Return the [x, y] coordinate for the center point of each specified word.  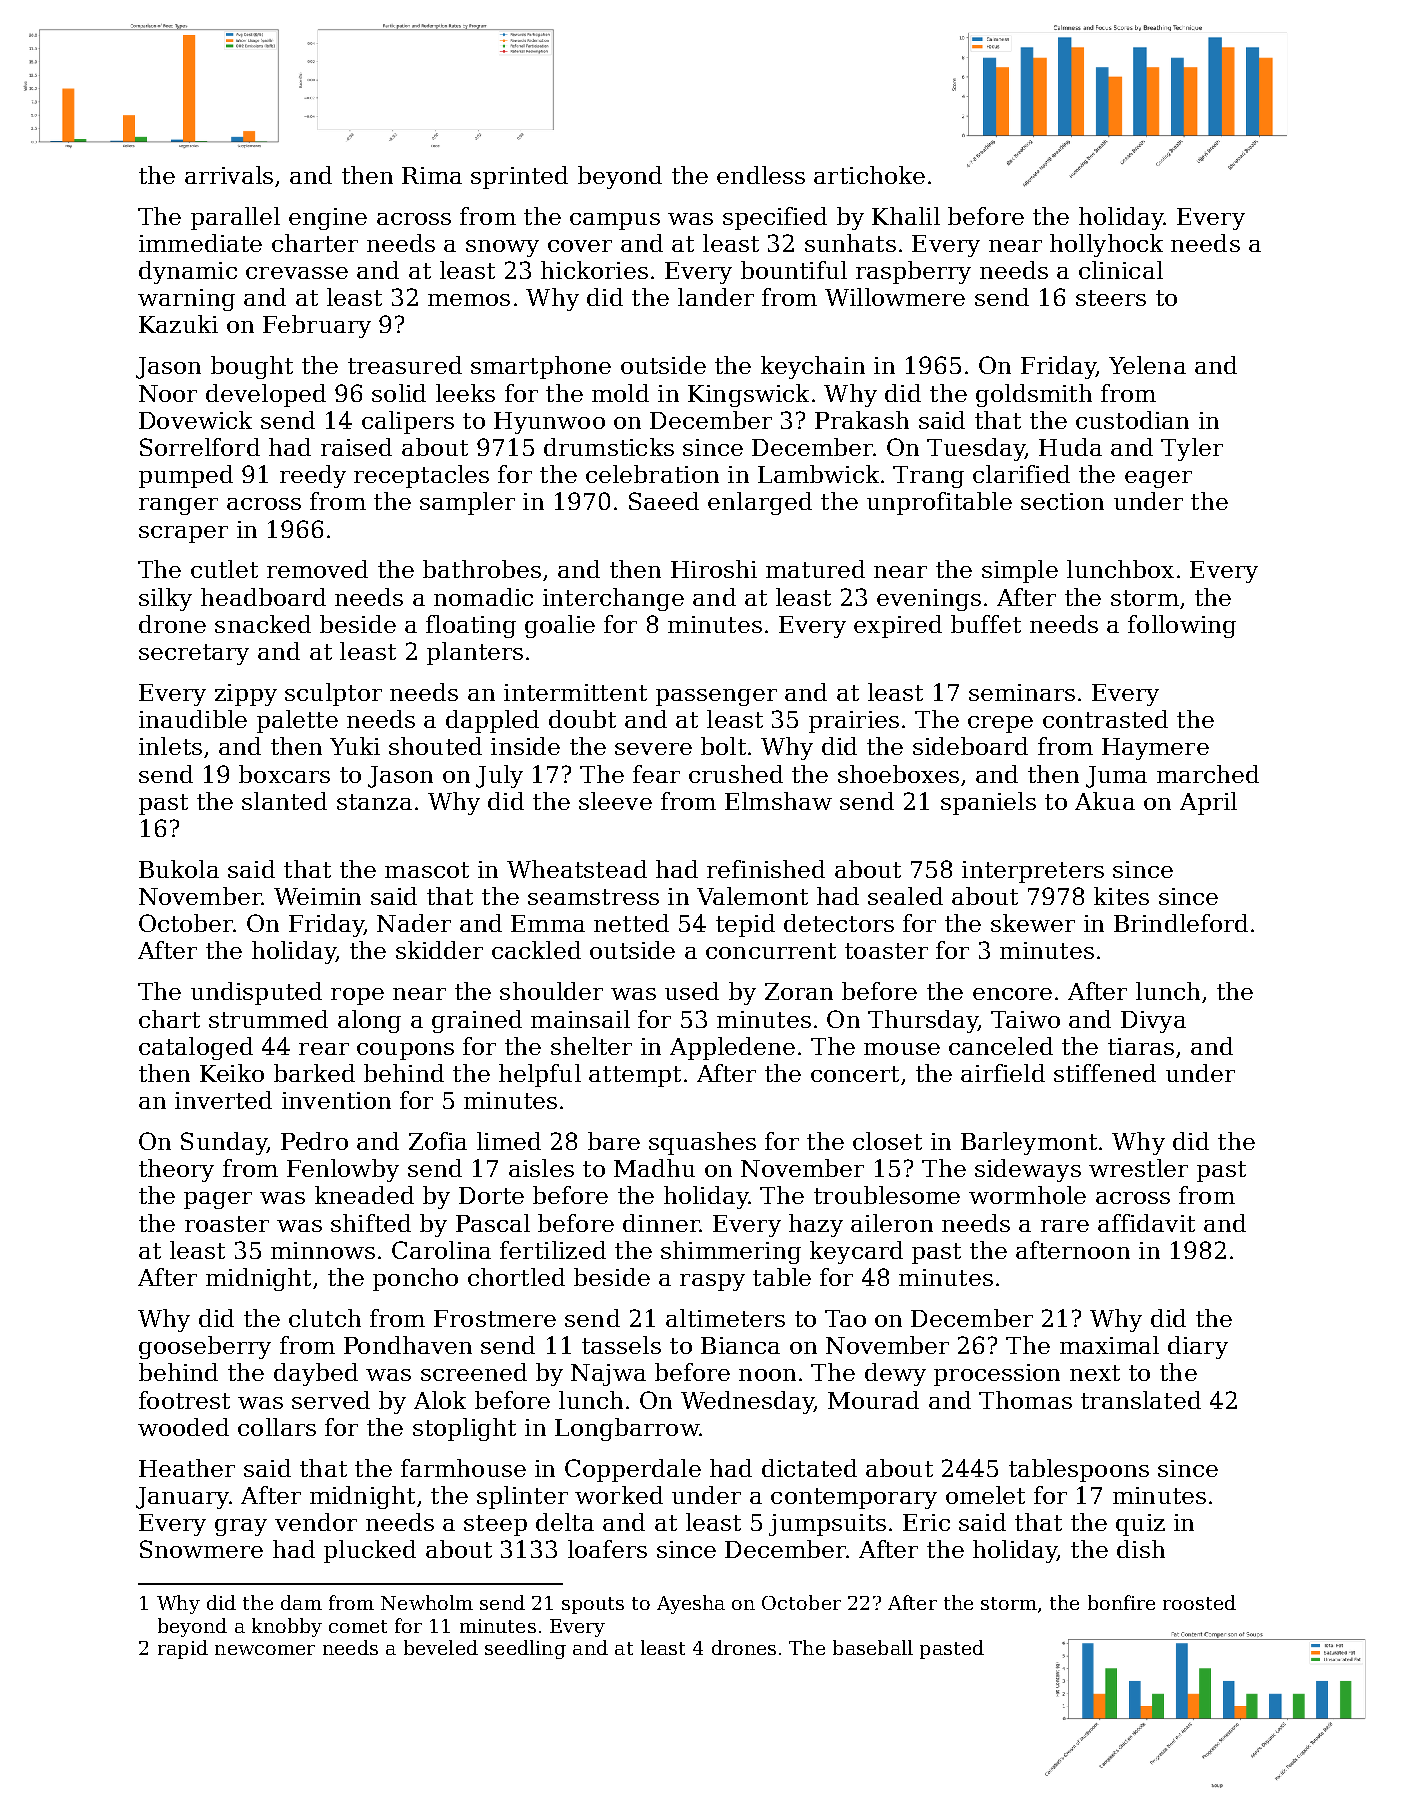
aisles [541, 1168]
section [1062, 501]
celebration [652, 474]
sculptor [333, 694]
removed [317, 569]
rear [324, 1049]
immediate [200, 243]
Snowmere [201, 1549]
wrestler [1138, 1168]
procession [997, 1375]
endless [761, 175]
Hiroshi [714, 569]
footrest [184, 1400]
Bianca [740, 1345]
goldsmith [1034, 395]
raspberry [913, 272]
